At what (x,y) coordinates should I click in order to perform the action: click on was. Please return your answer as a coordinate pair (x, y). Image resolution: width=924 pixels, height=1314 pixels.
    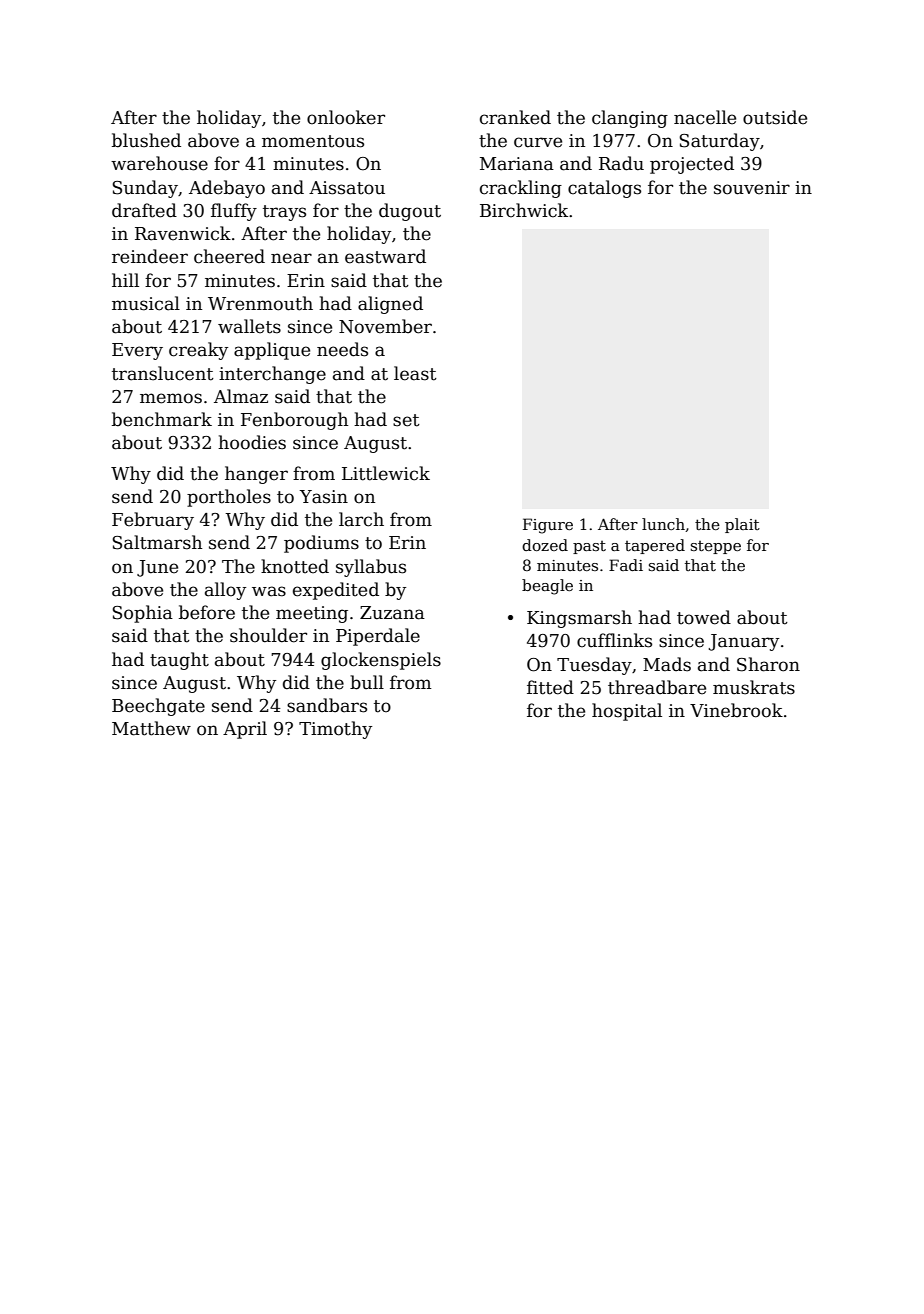
    Looking at the image, I should click on (269, 591).
